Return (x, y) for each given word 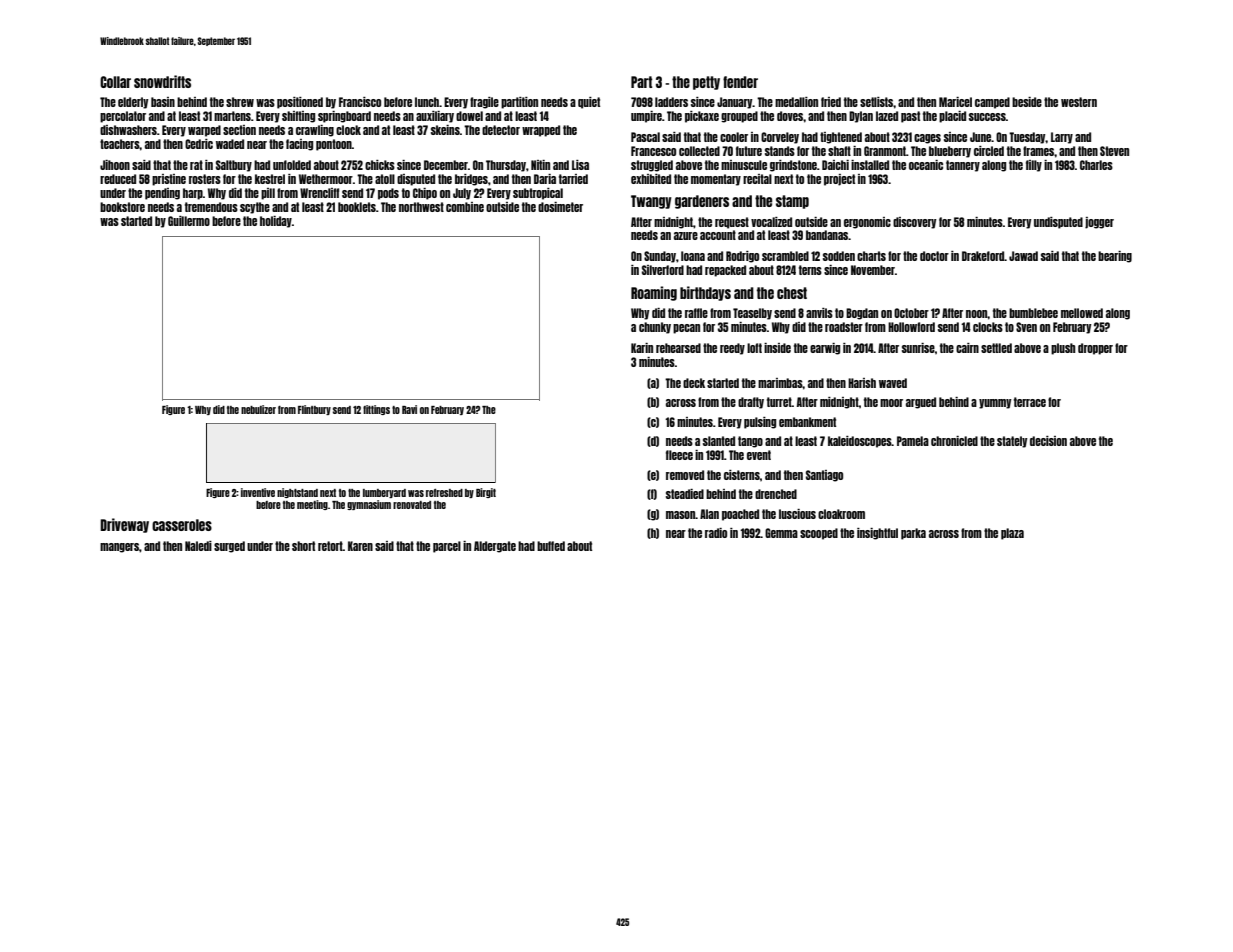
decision (1048, 441)
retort (330, 546)
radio (716, 533)
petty (706, 83)
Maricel (955, 102)
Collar (115, 82)
